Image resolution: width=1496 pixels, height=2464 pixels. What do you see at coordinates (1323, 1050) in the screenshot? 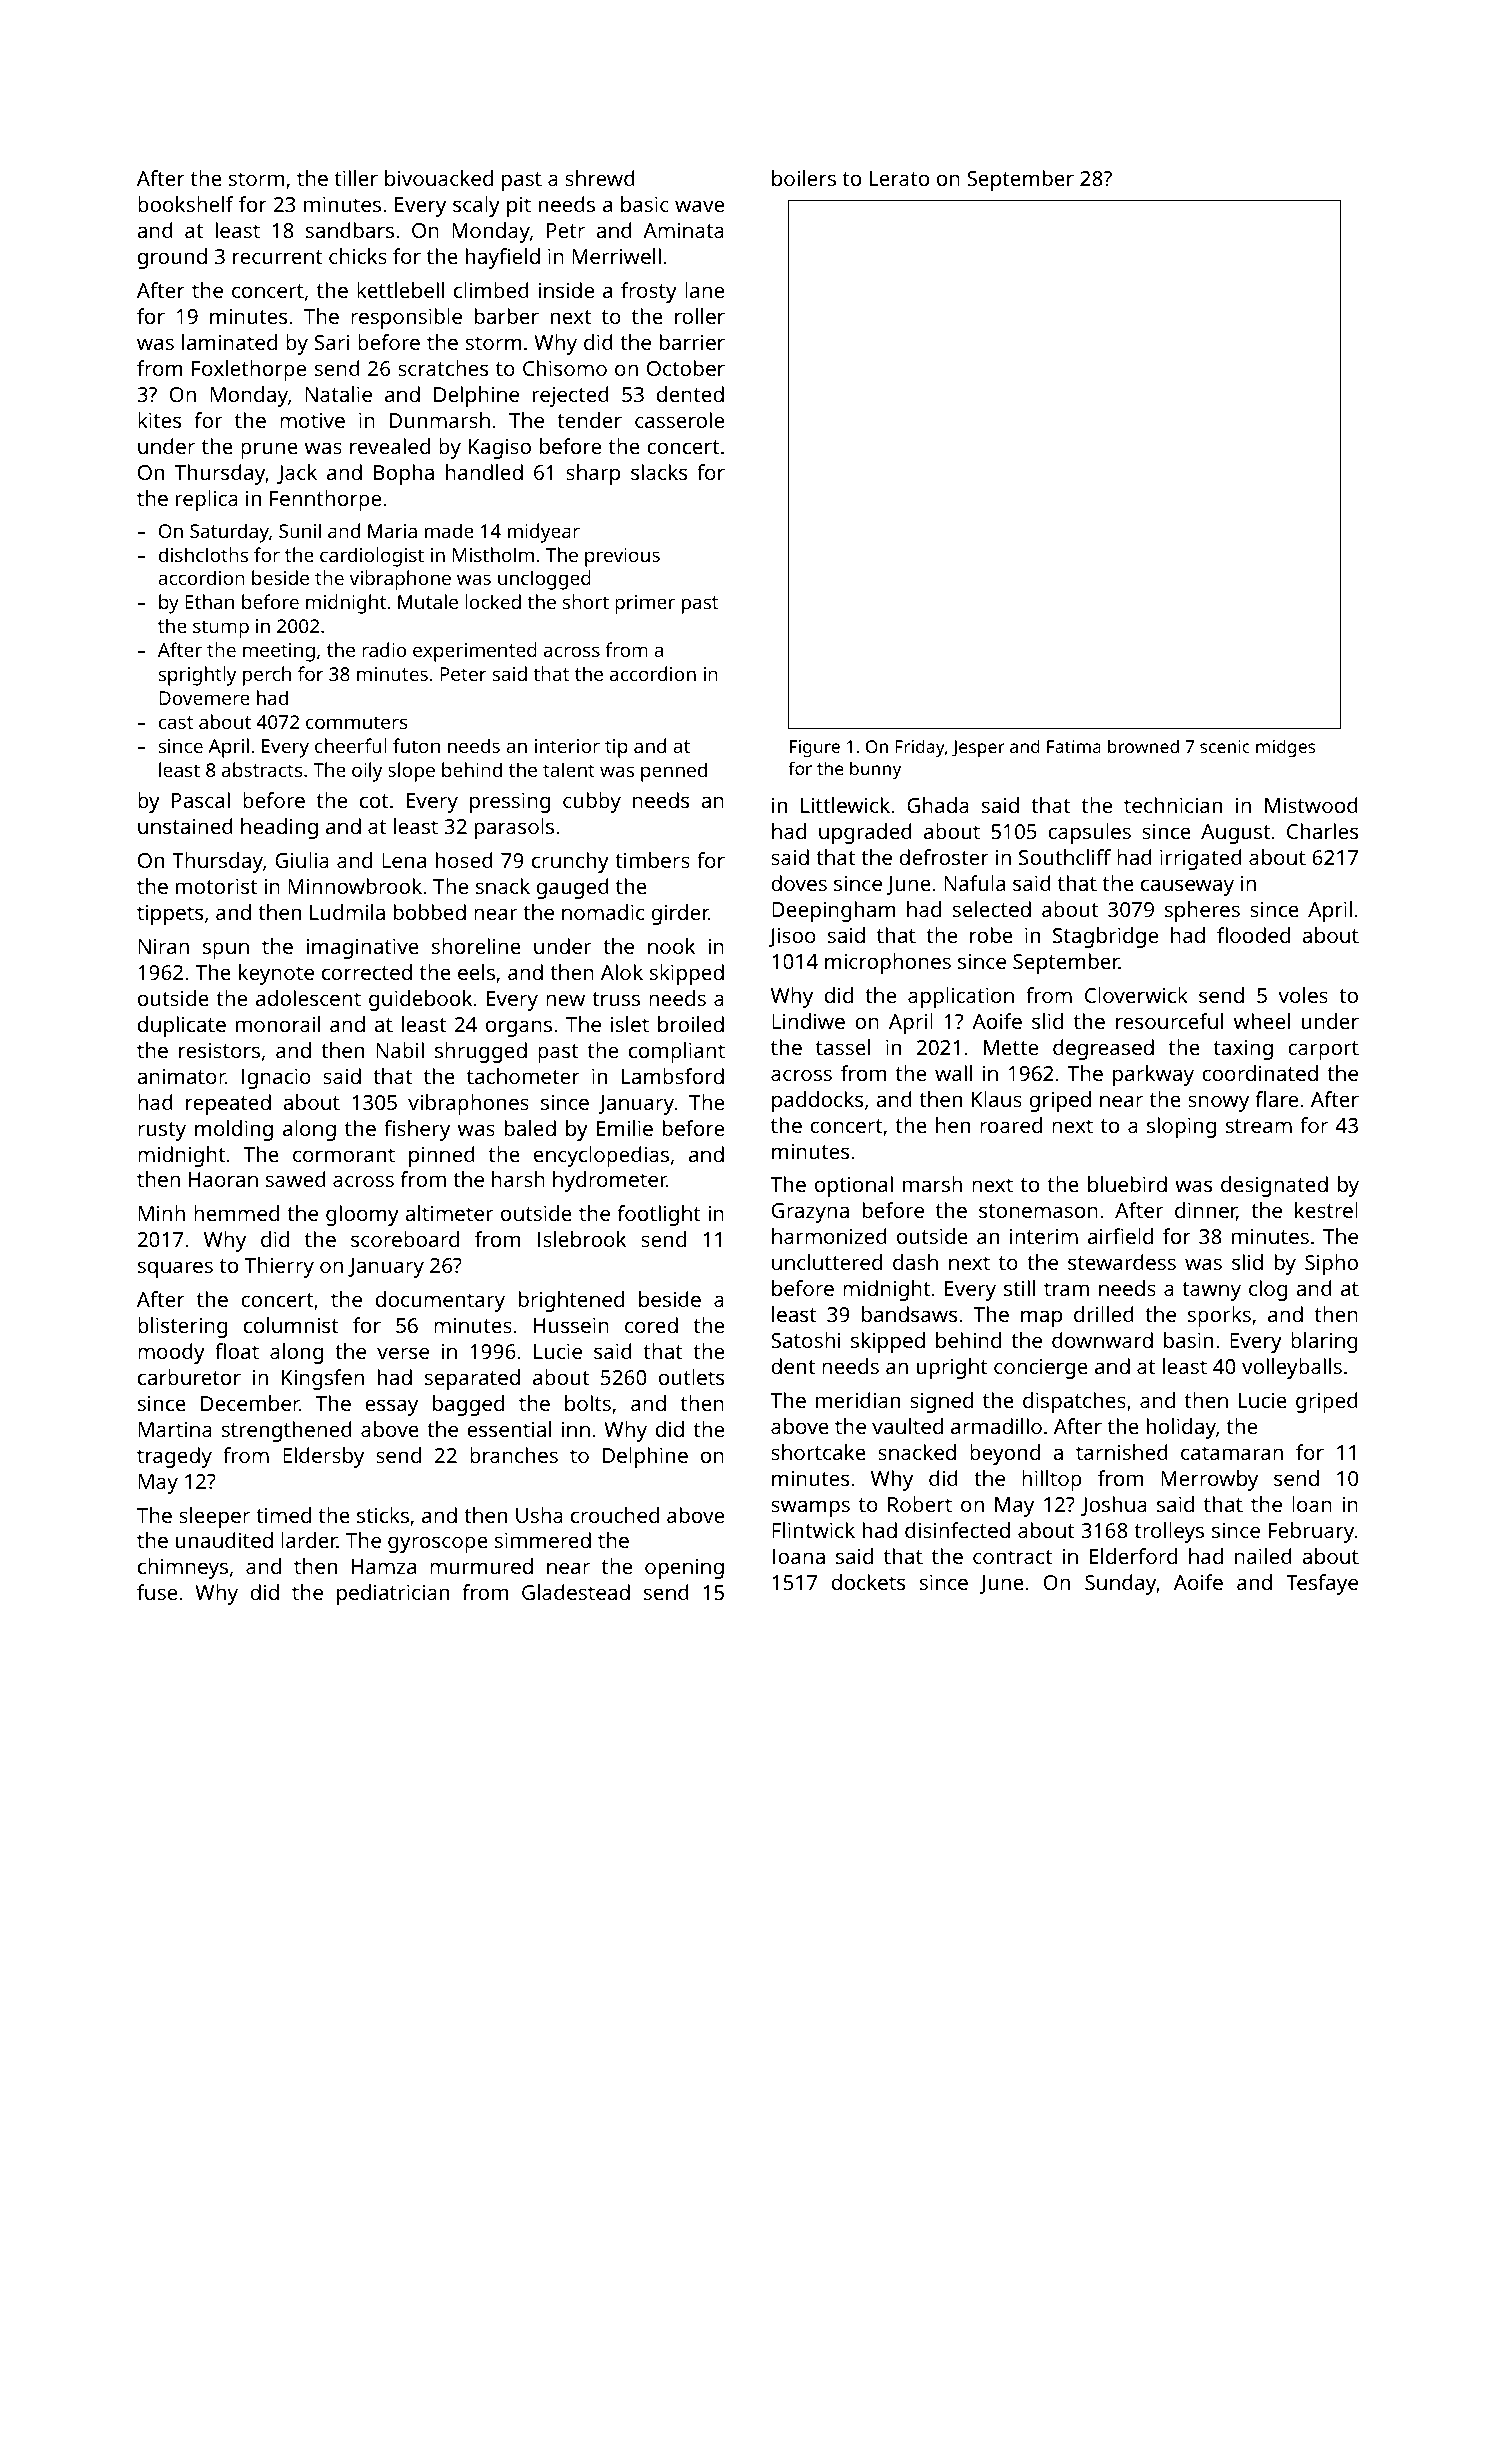
I see `carport` at bounding box center [1323, 1050].
